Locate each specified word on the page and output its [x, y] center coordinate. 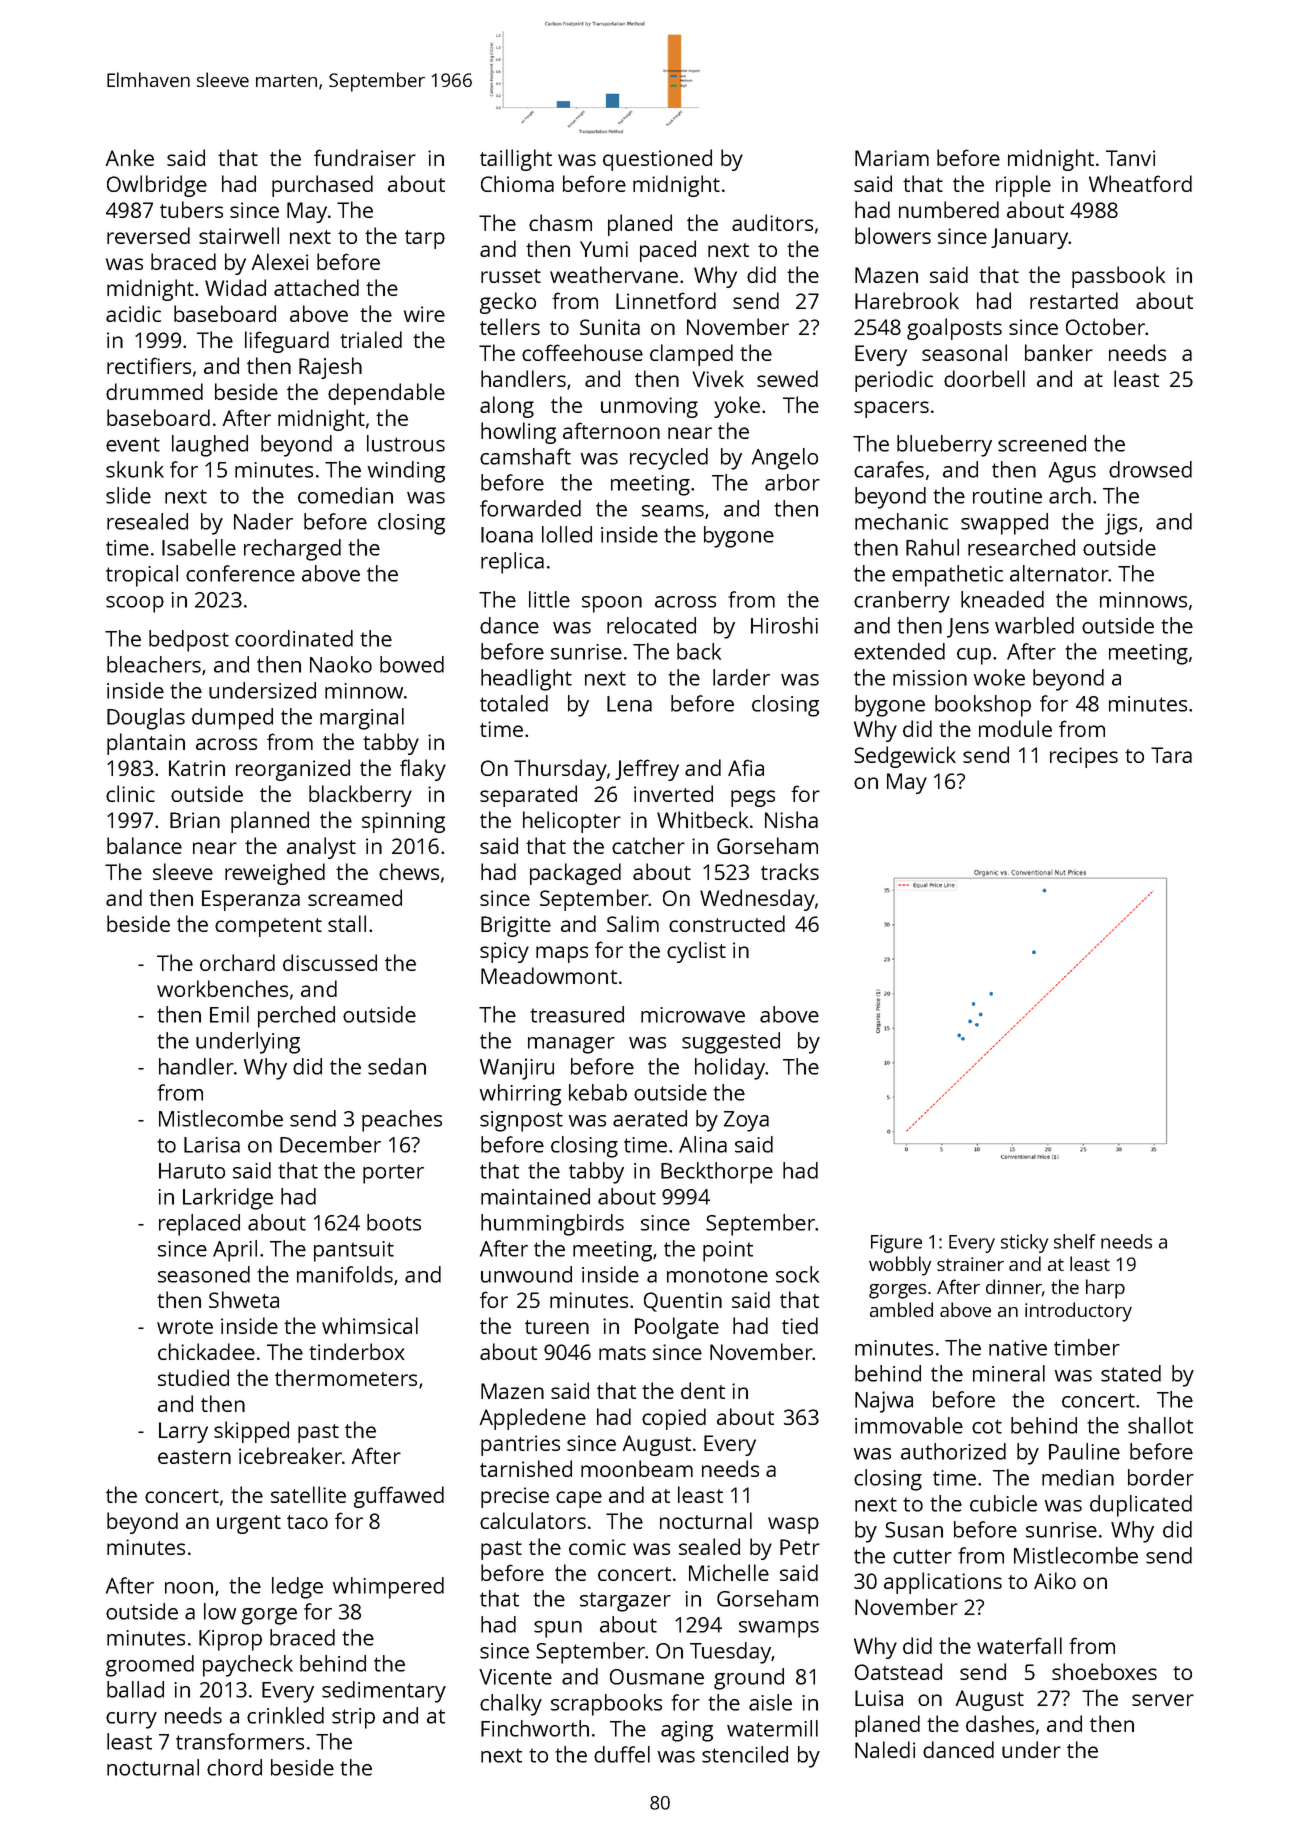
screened [1042, 443]
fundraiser [365, 157]
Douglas [146, 719]
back [699, 651]
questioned [657, 160]
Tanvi [1130, 158]
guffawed [399, 1497]
